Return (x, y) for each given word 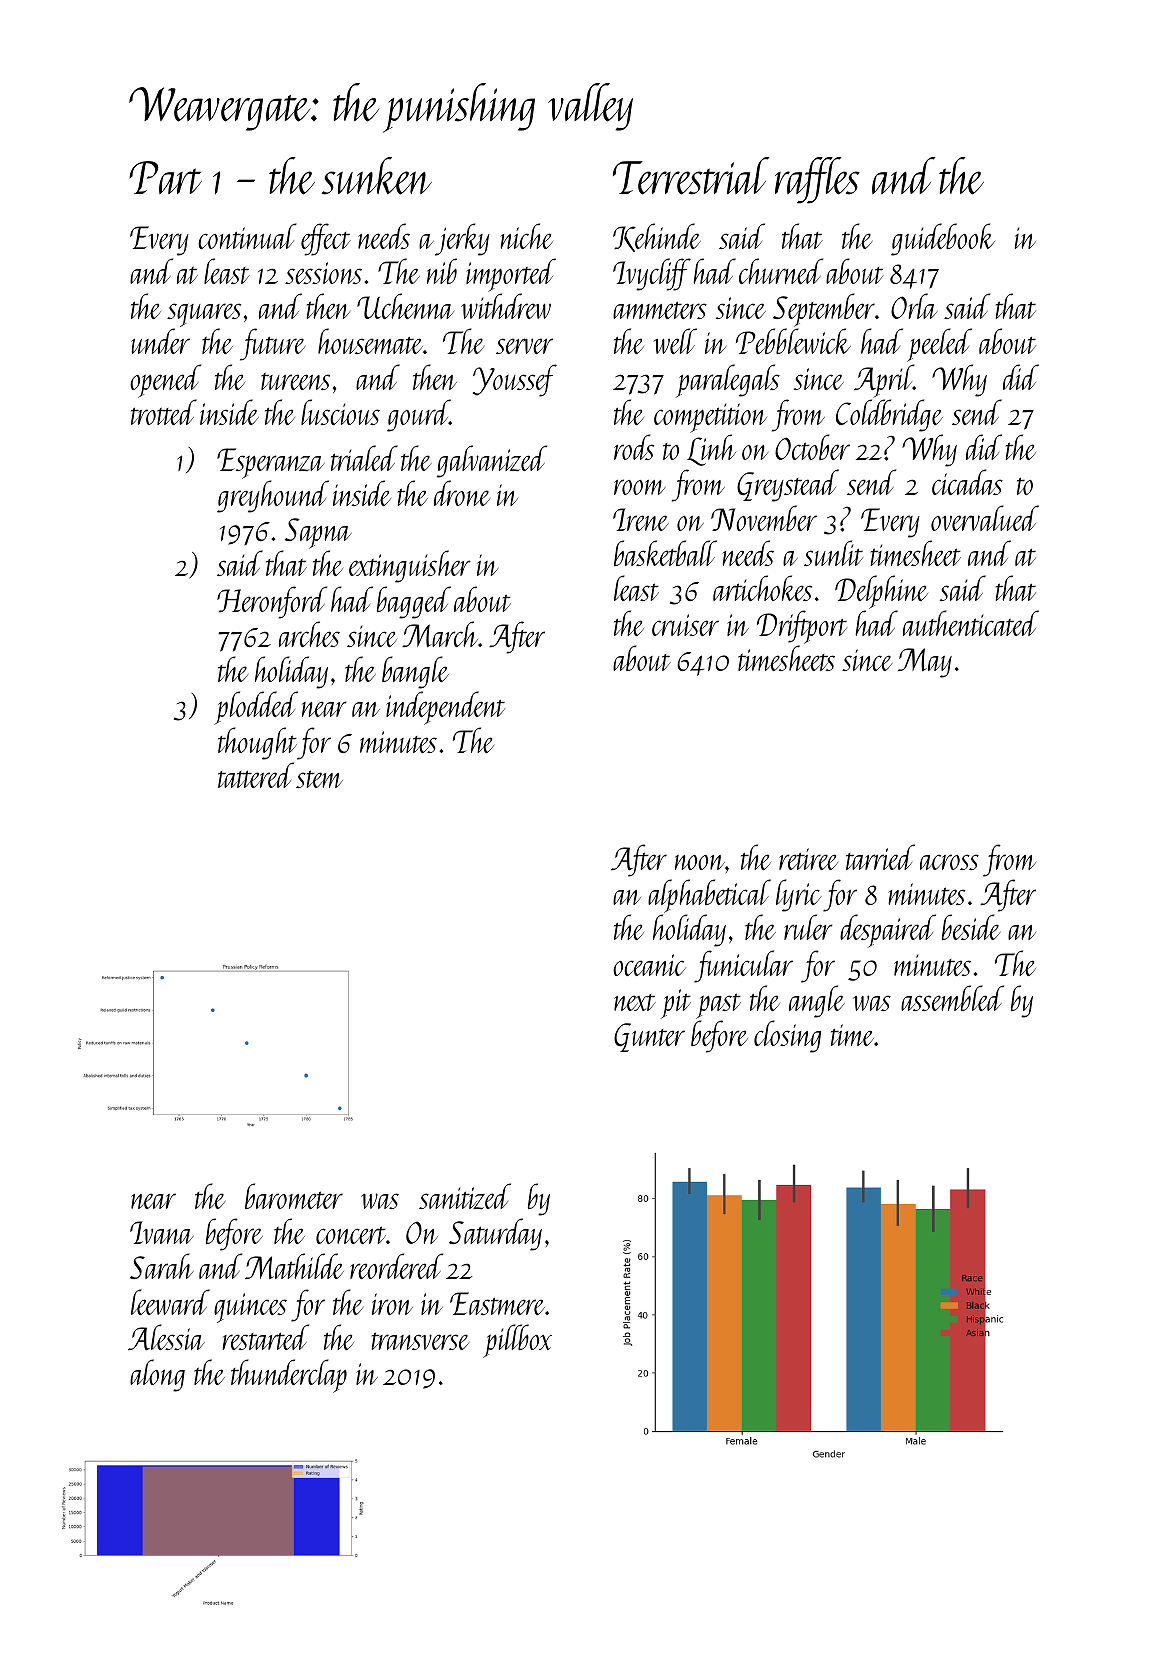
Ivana (162, 1232)
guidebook (943, 239)
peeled (939, 345)
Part (165, 177)
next (635, 1002)
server (524, 346)
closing (787, 1036)
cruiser (685, 625)
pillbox (517, 1341)
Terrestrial (691, 176)
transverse (420, 1341)
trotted (164, 412)
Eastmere (497, 1303)
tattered (256, 775)
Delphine (881, 592)
